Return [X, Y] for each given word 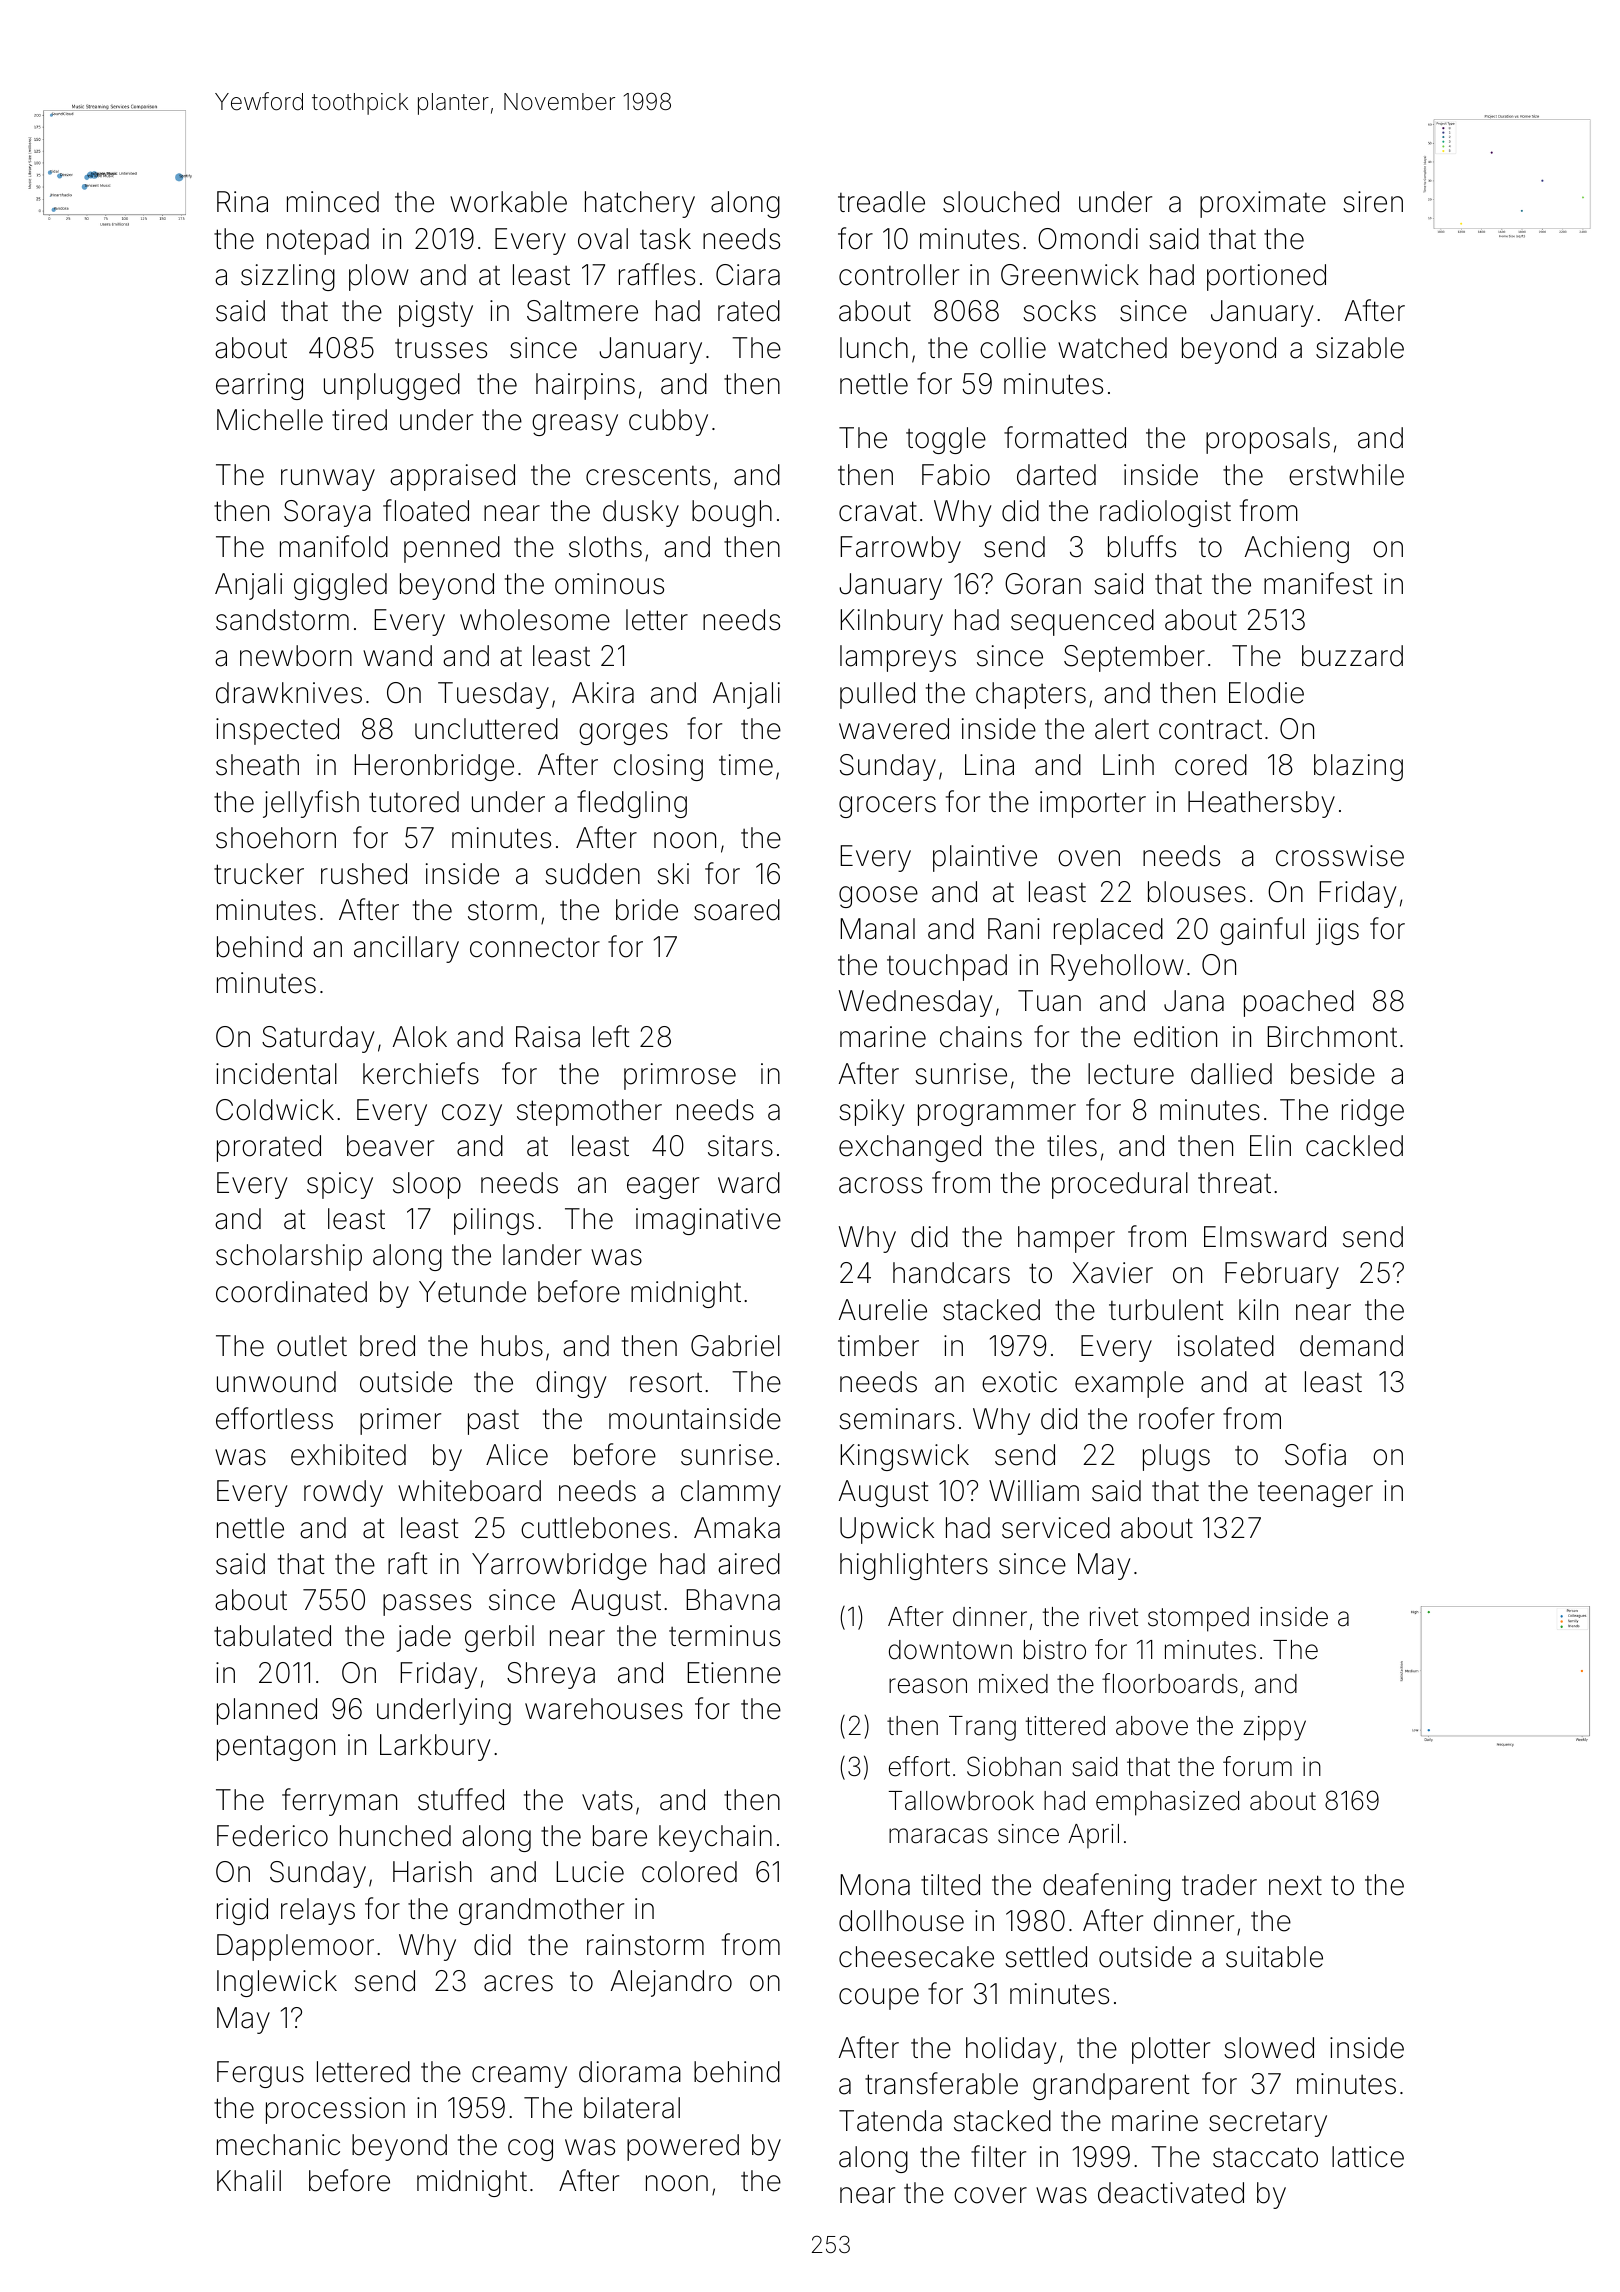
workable [508, 202]
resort [666, 1383]
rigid [242, 1911]
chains [981, 1037]
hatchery [640, 204]
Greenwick [1070, 275]
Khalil [249, 2181]
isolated [1226, 1346]
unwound [276, 1382]
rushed [364, 874]
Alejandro [671, 1983]
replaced [1108, 931]
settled [1046, 1957]
